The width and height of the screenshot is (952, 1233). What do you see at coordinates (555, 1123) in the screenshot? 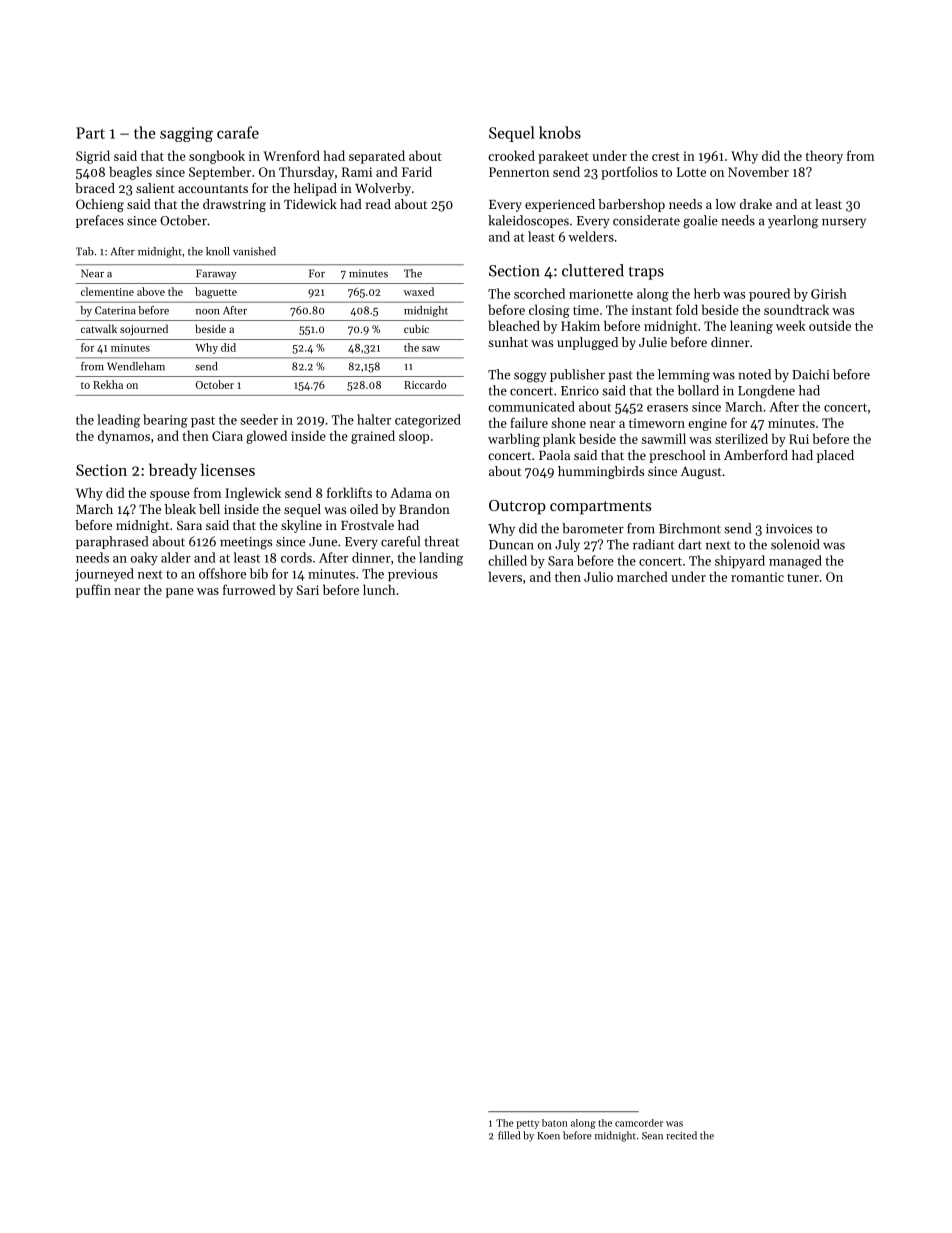
I see `baton` at bounding box center [555, 1123].
